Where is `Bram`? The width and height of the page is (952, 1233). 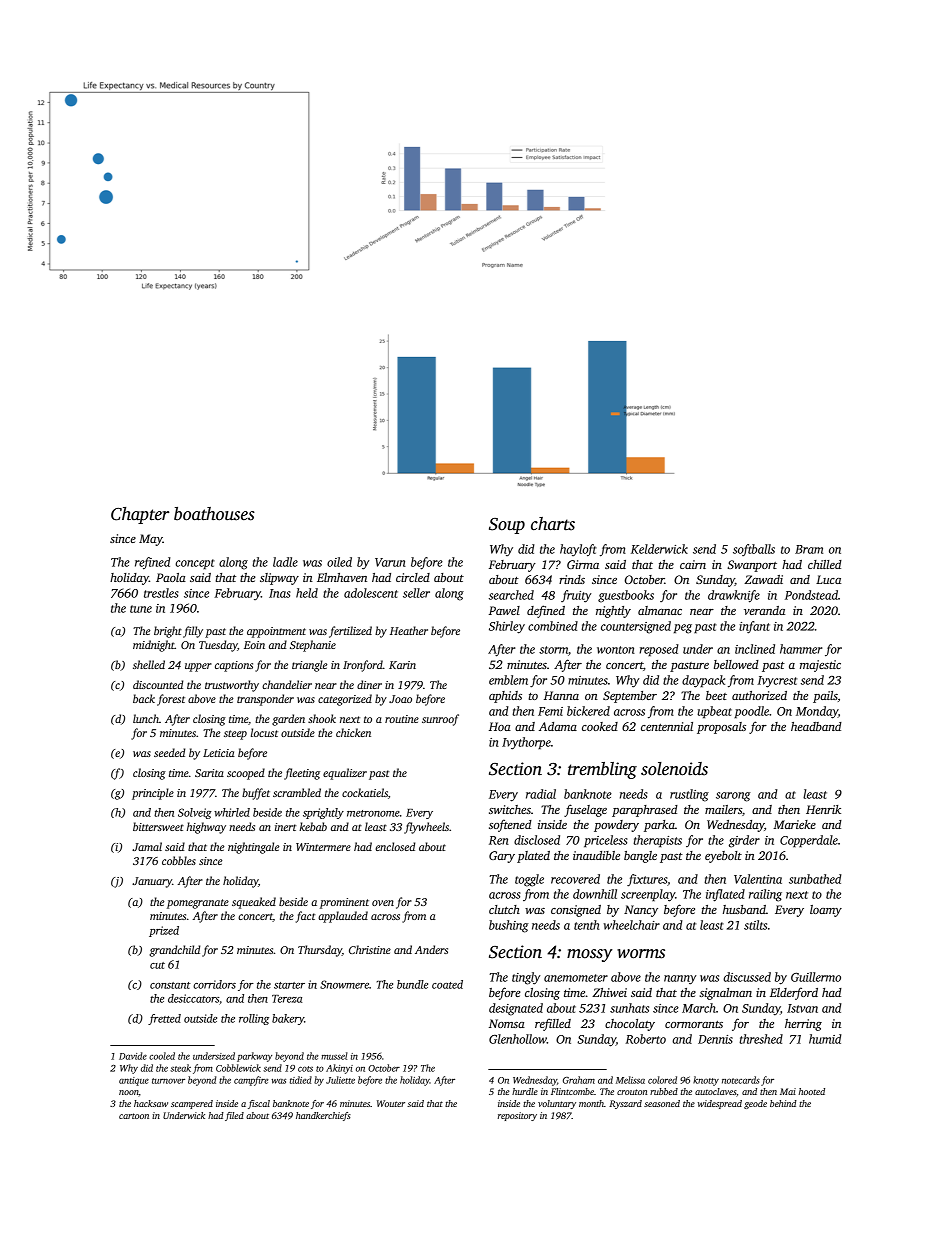
Bram is located at coordinates (809, 549).
